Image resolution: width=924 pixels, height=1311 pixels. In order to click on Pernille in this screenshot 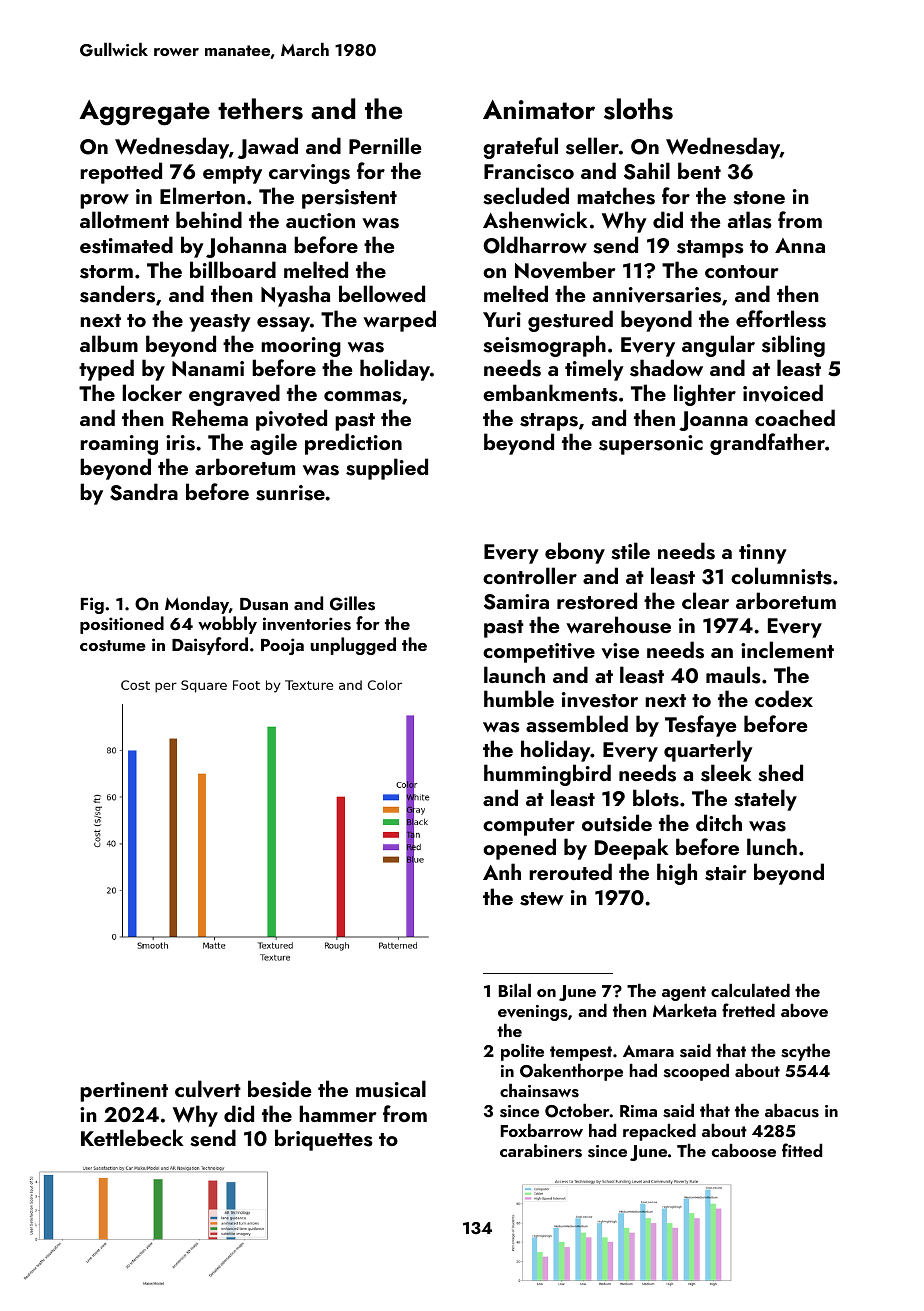, I will do `click(385, 145)`.
